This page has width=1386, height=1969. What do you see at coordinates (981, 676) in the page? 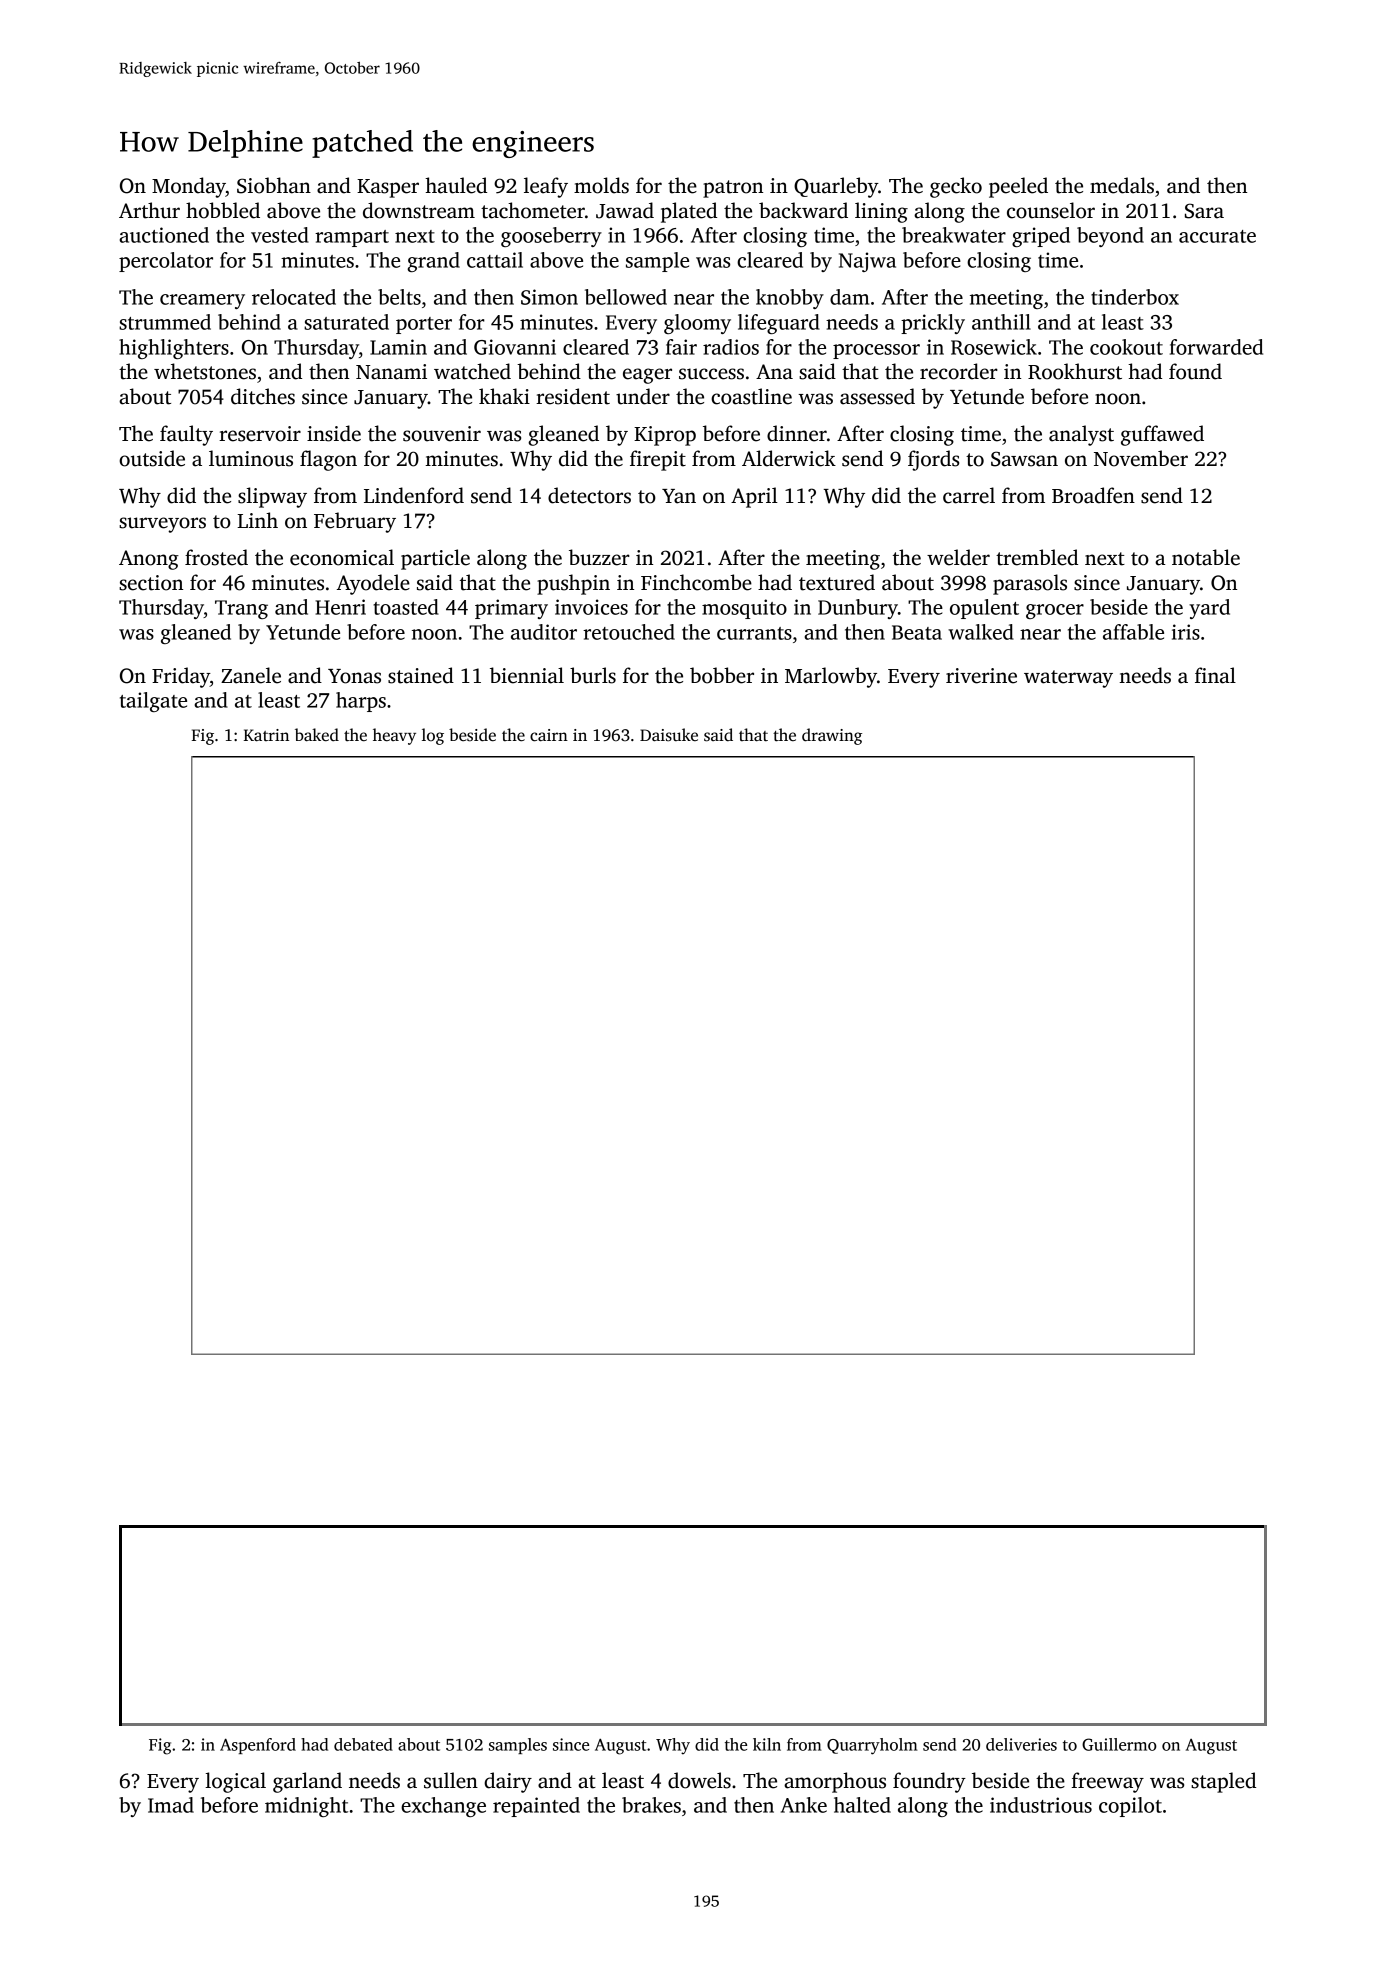
I see `riverine` at bounding box center [981, 676].
